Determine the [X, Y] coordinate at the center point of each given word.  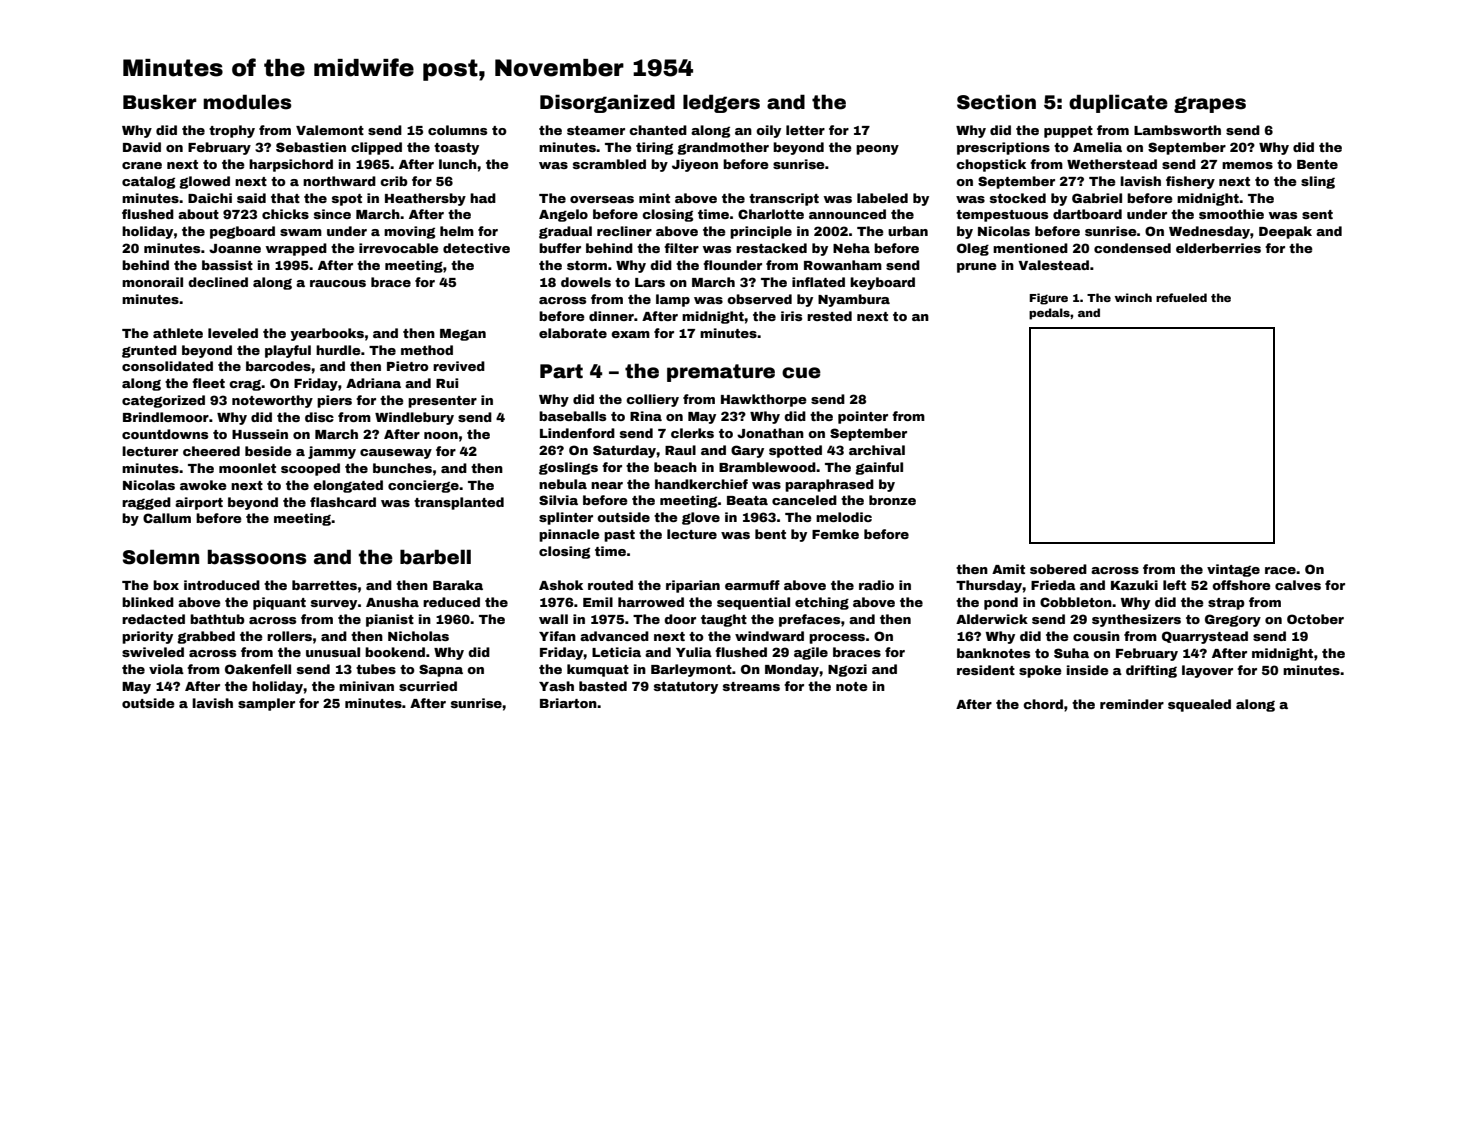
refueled [1181, 297]
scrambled [609, 164]
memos [1247, 165]
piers [334, 401]
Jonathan [770, 433]
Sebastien [311, 147]
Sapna [441, 670]
